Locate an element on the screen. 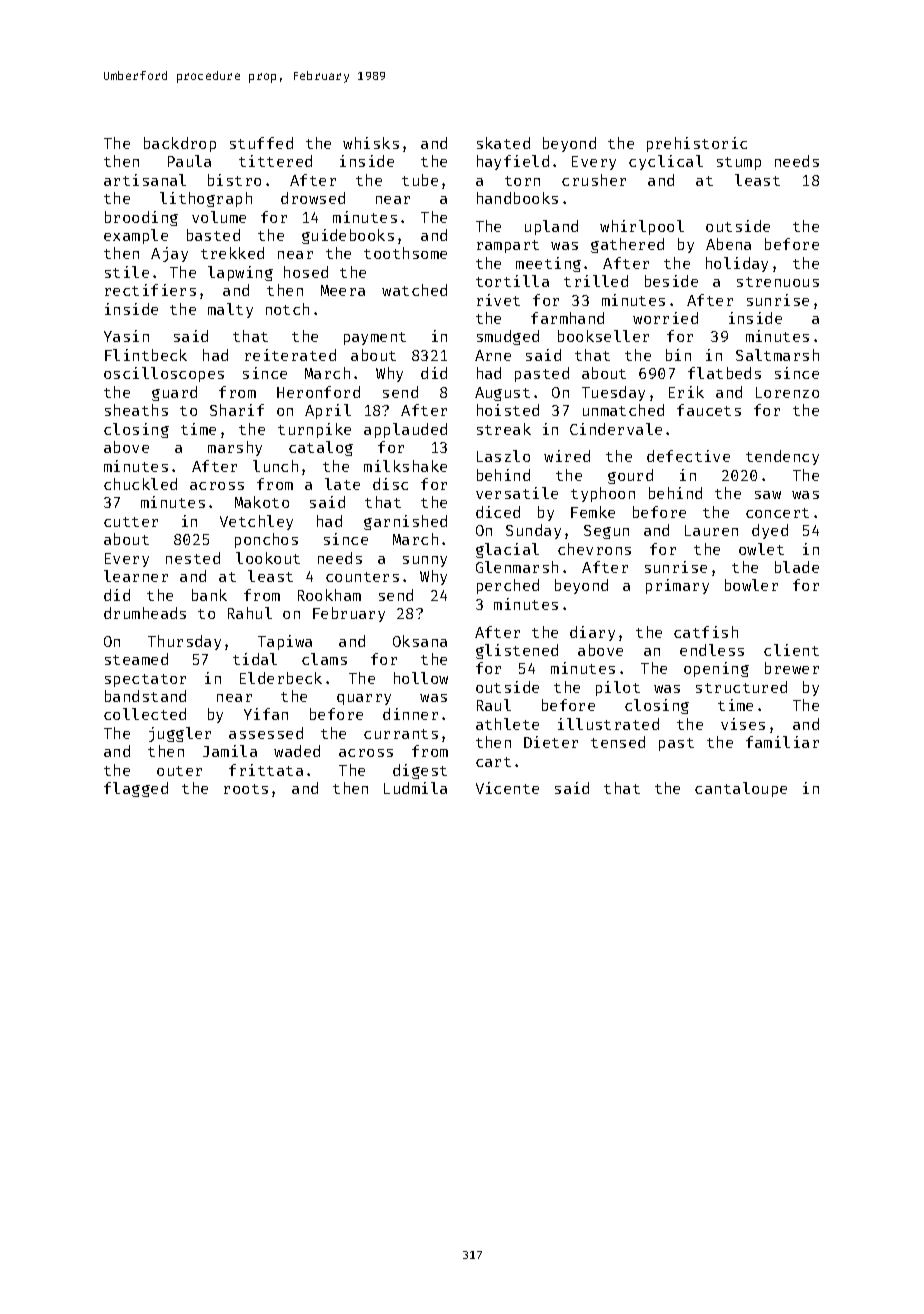  Abena is located at coordinates (728, 244).
